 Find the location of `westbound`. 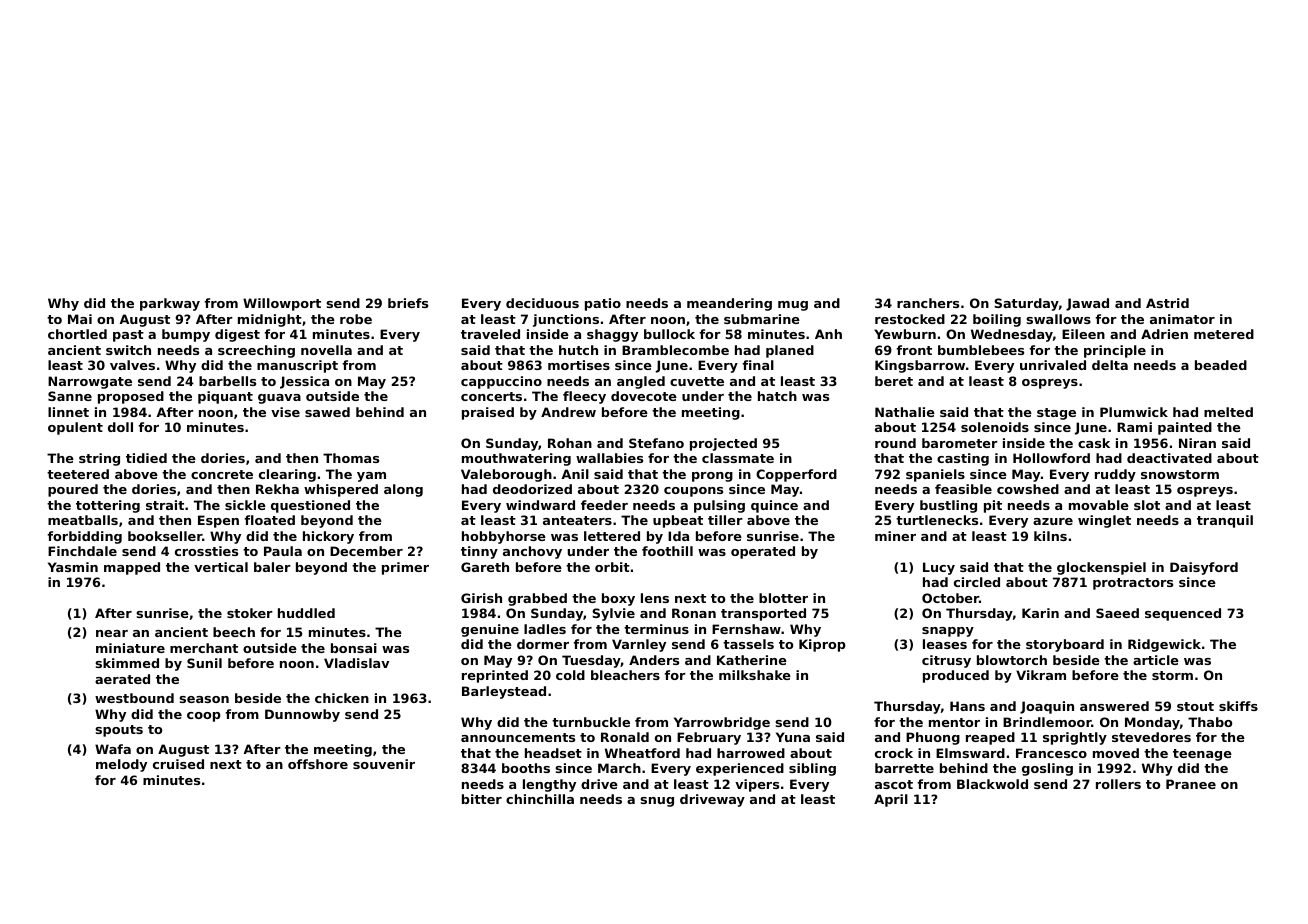

westbound is located at coordinates (134, 698).
